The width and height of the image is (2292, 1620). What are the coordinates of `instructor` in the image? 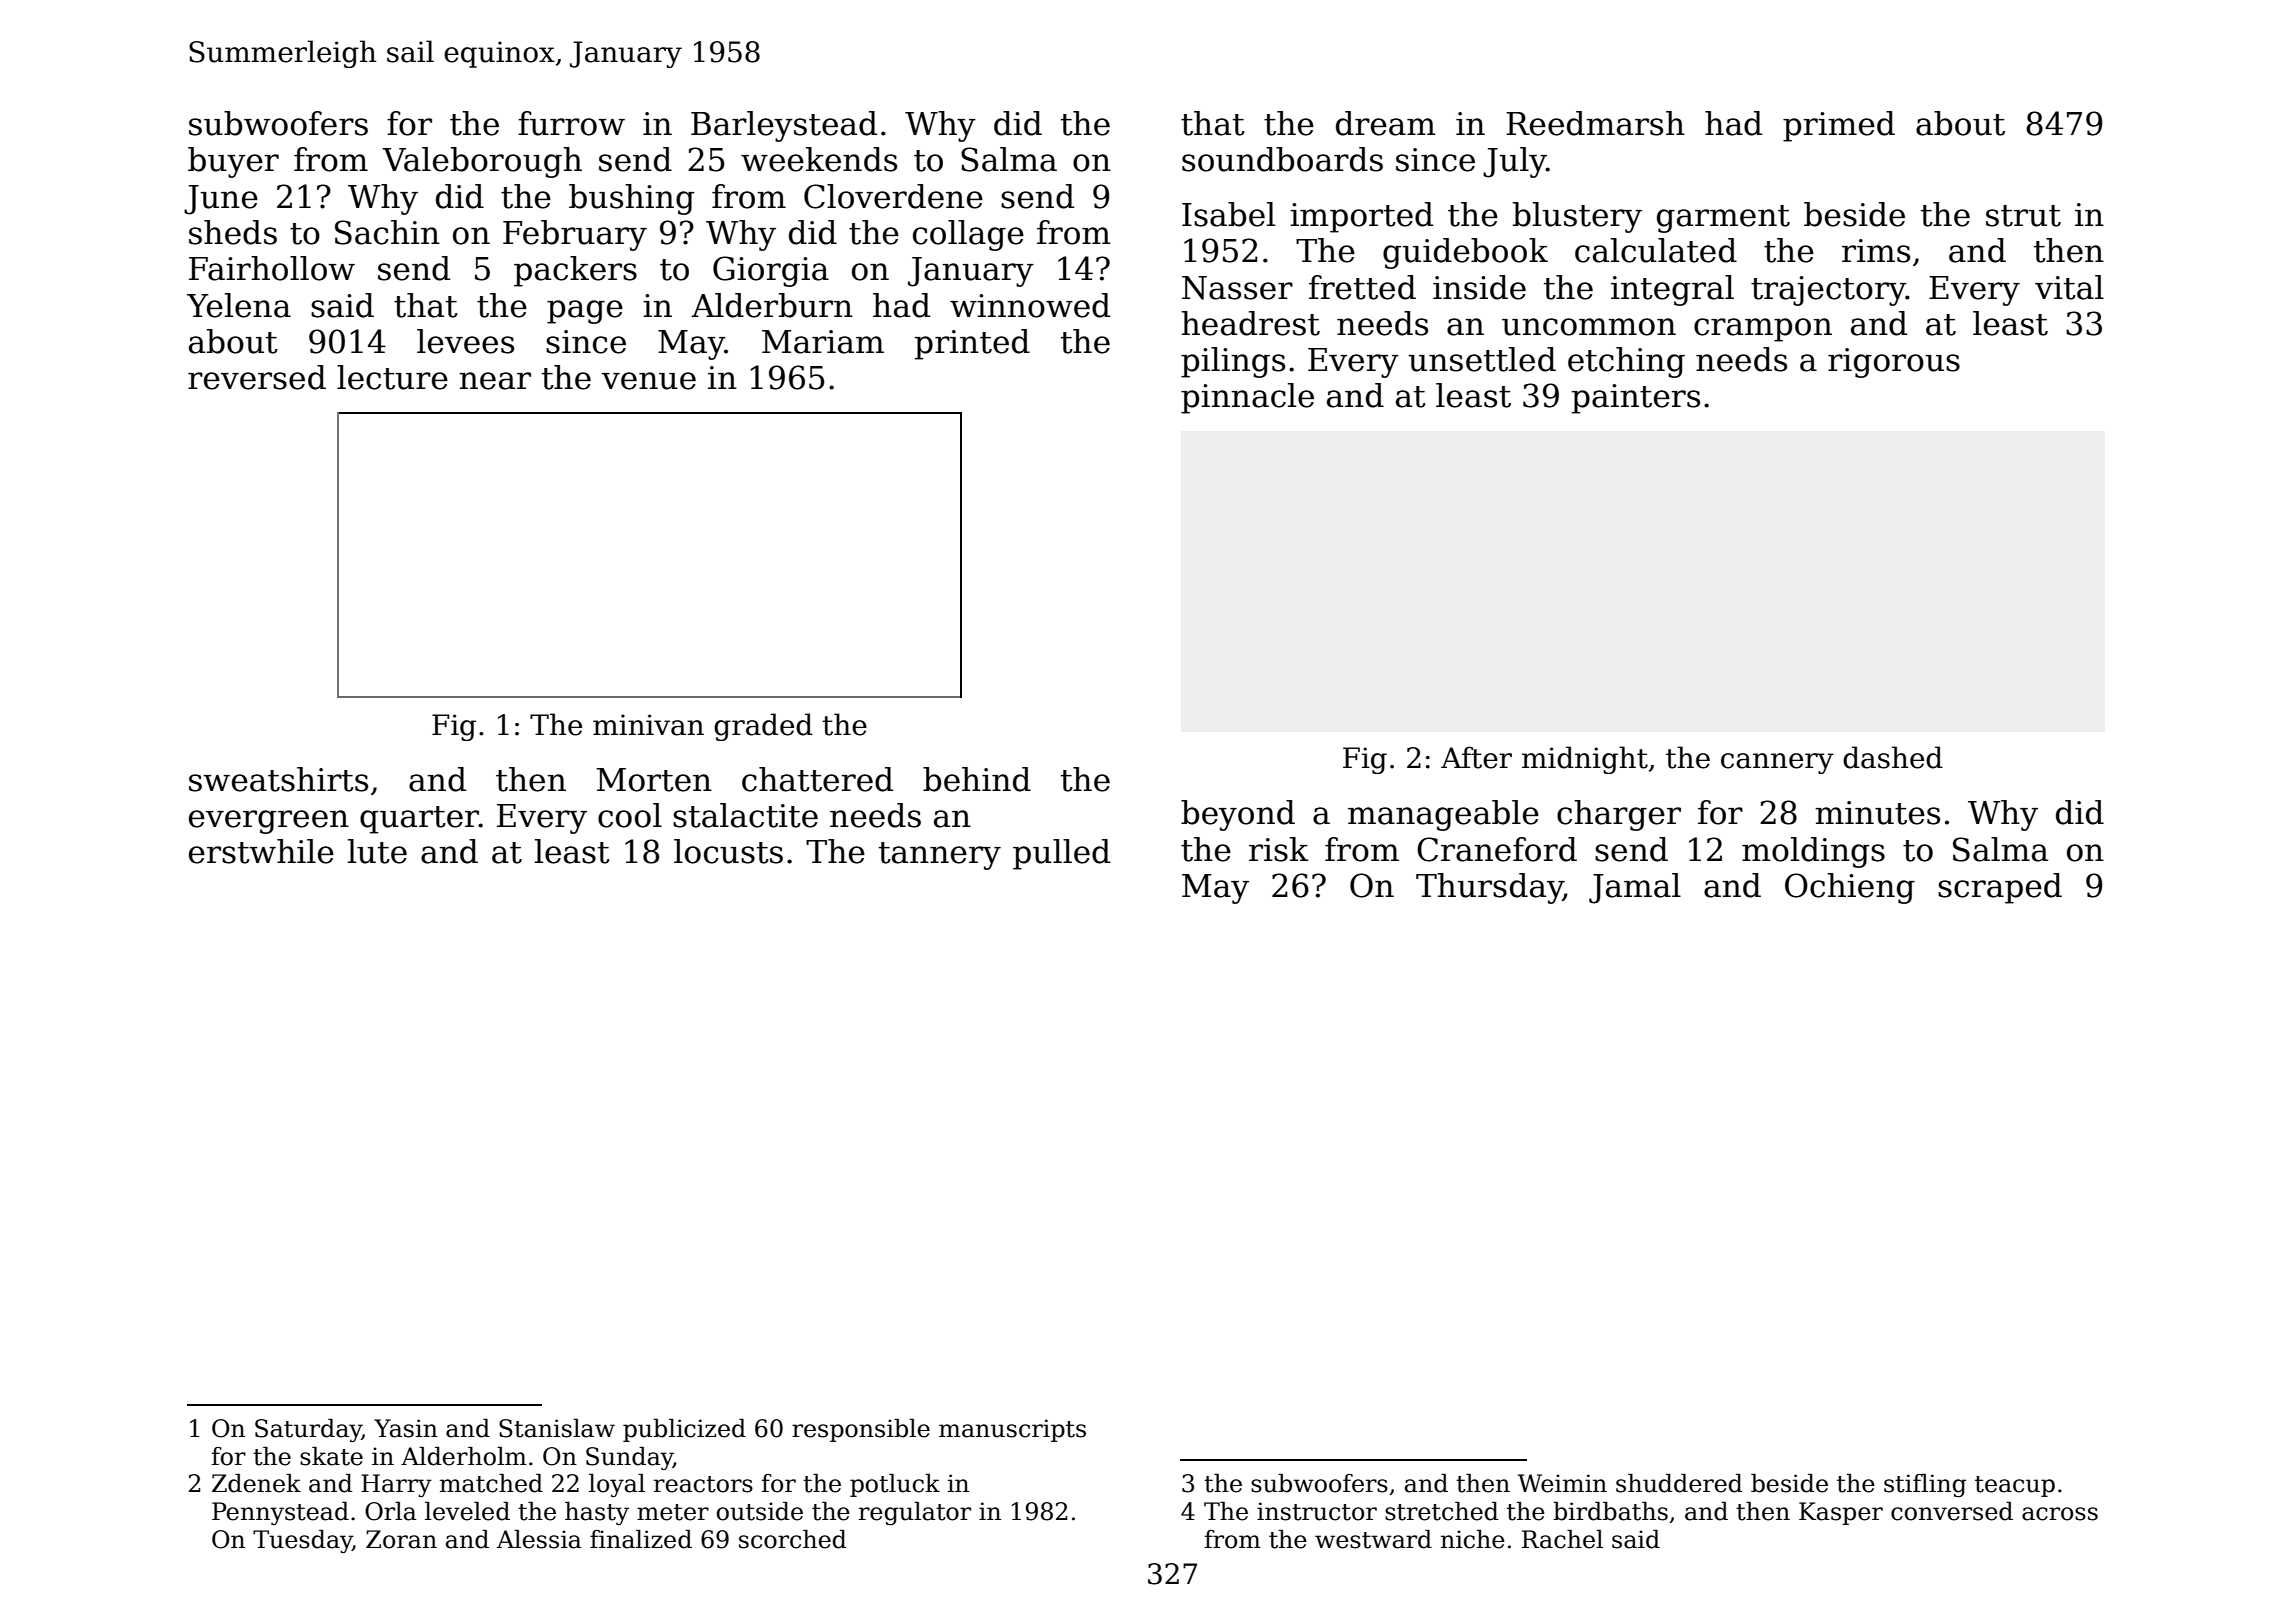 It's located at (1317, 1511).
